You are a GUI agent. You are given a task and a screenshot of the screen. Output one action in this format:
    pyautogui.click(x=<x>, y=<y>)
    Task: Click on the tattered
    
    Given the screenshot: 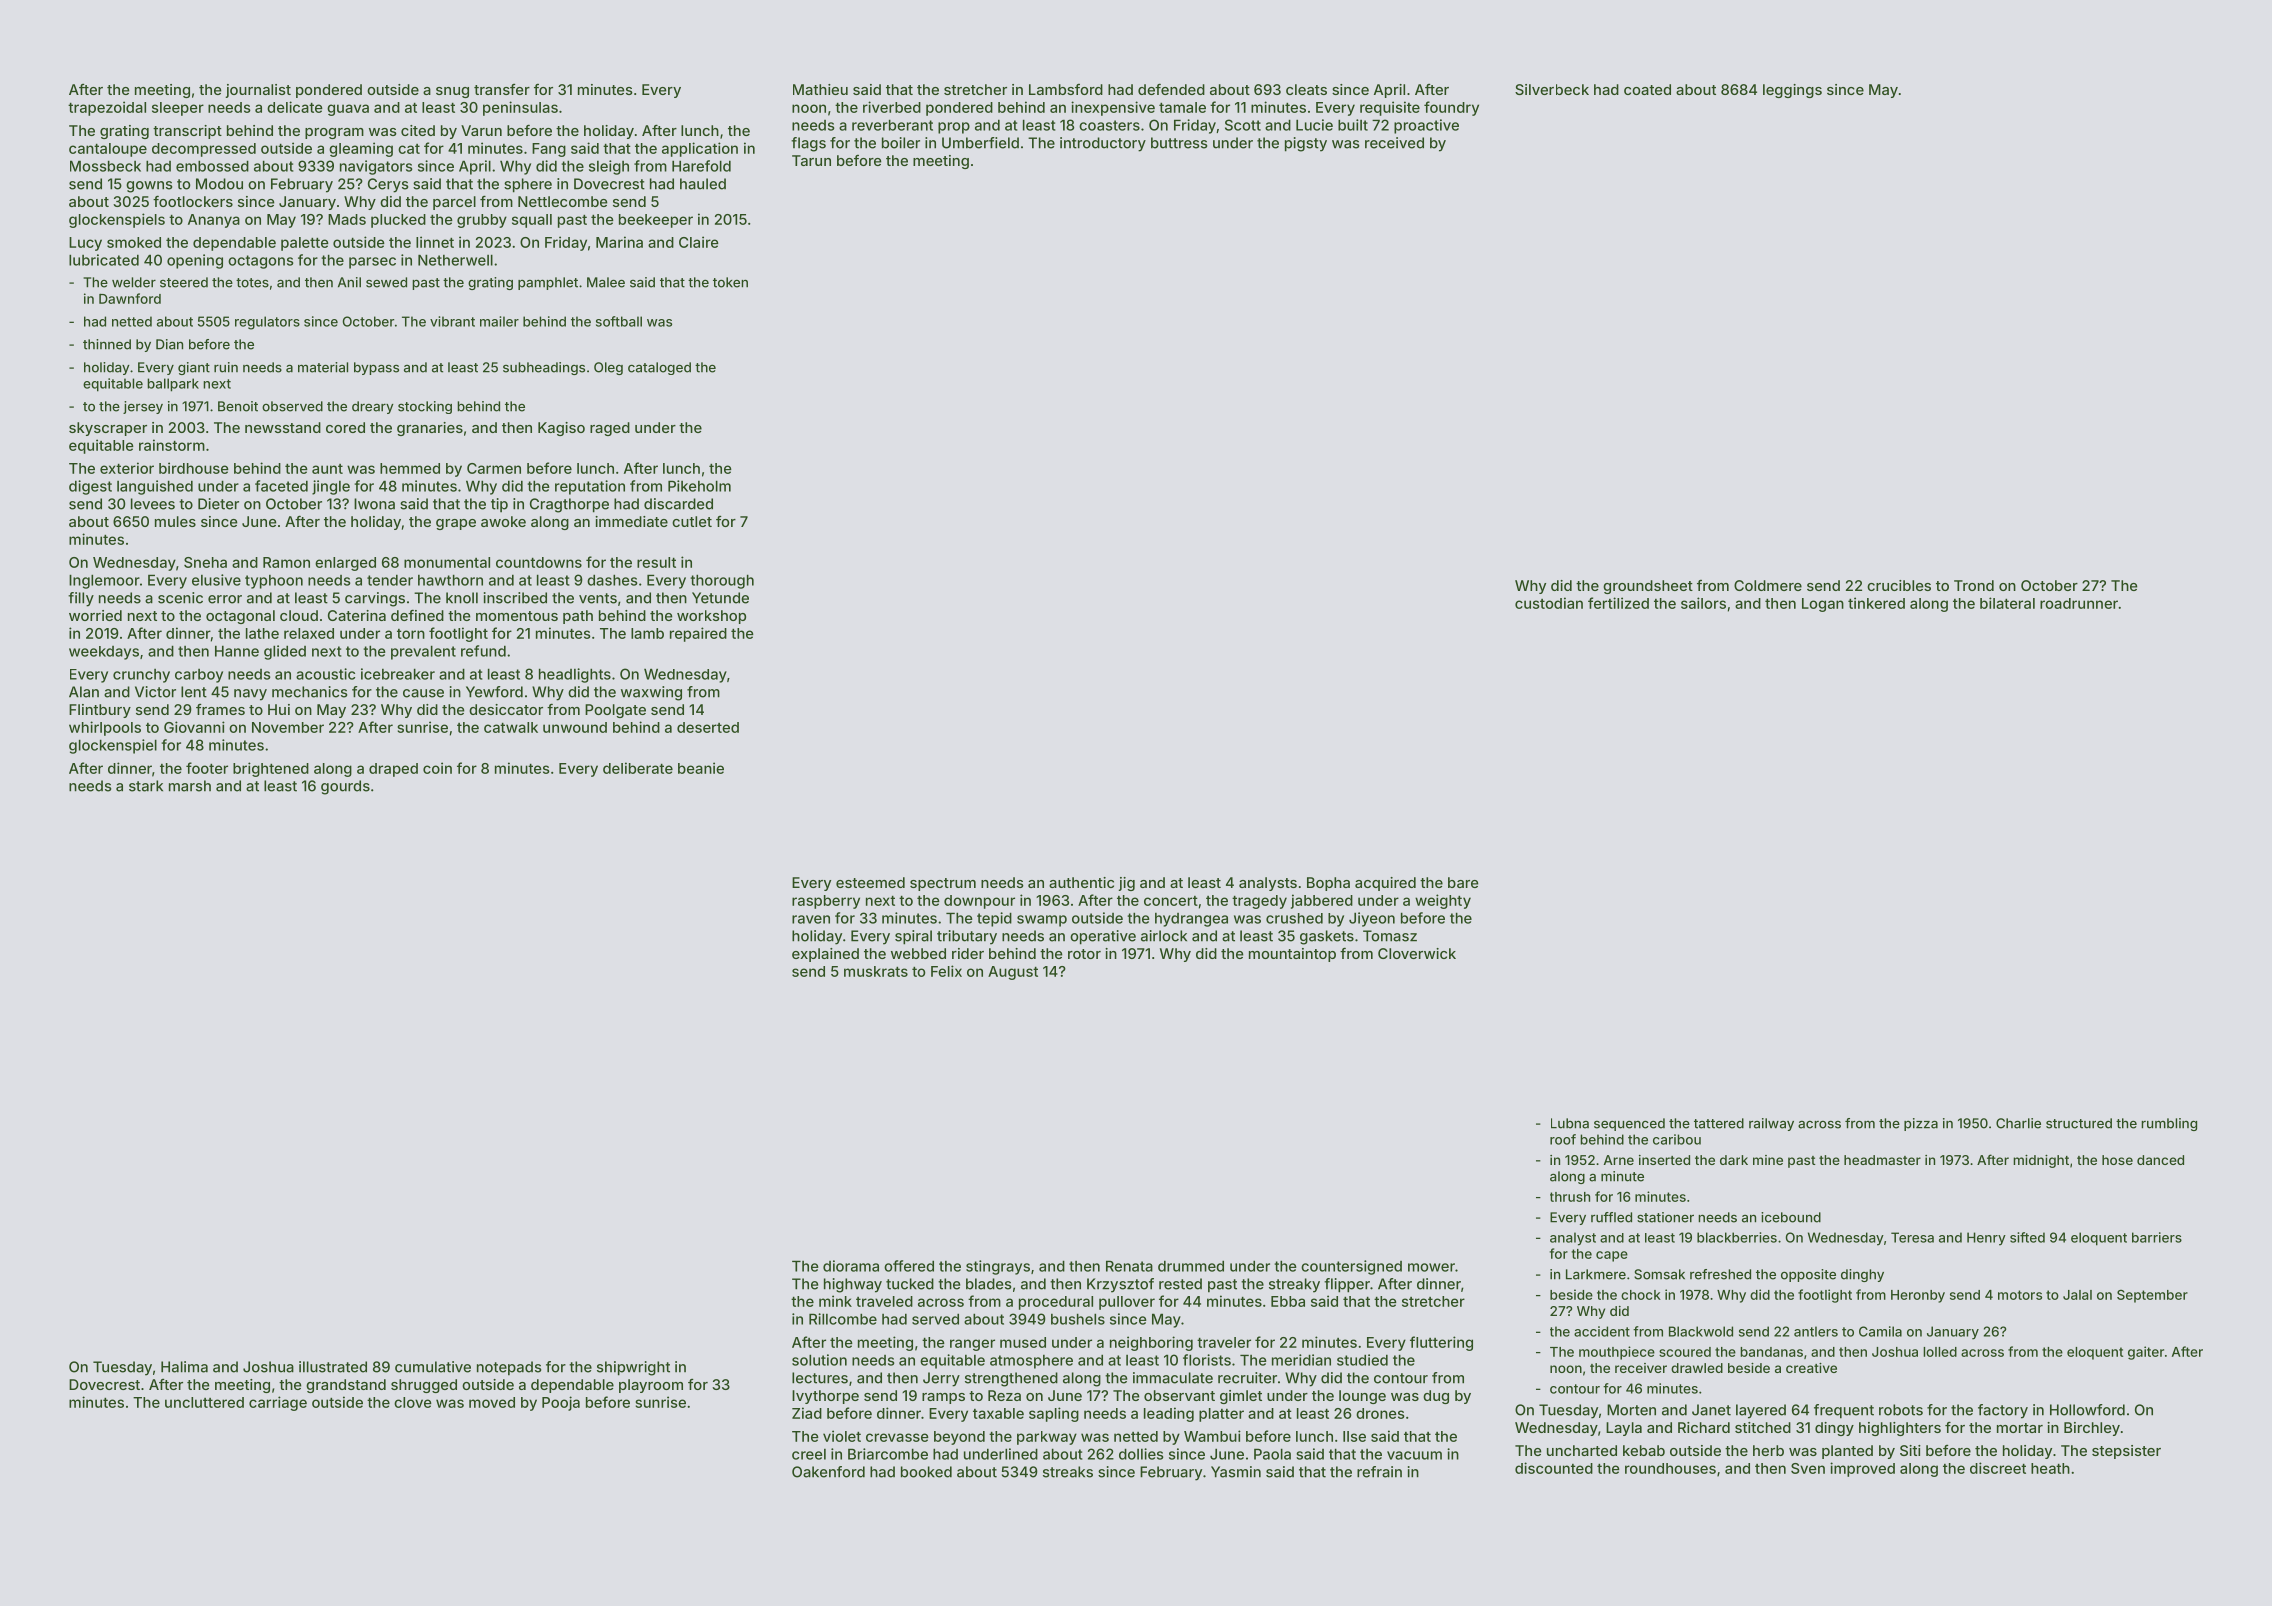 What is the action you would take?
    pyautogui.click(x=1719, y=1123)
